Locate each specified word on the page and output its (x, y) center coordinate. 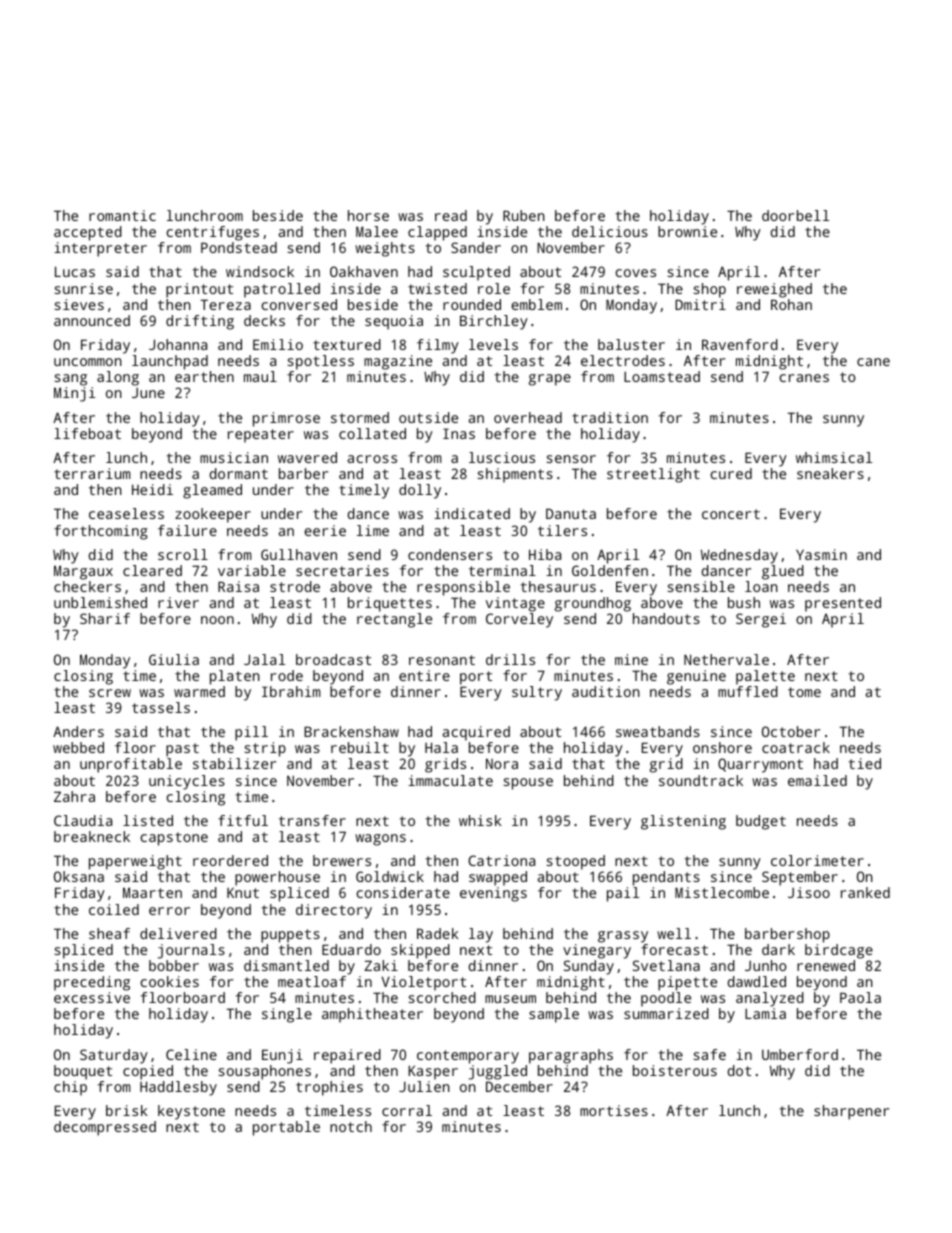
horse (368, 215)
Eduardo (351, 949)
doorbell (795, 215)
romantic (122, 215)
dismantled (286, 965)
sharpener (851, 1112)
